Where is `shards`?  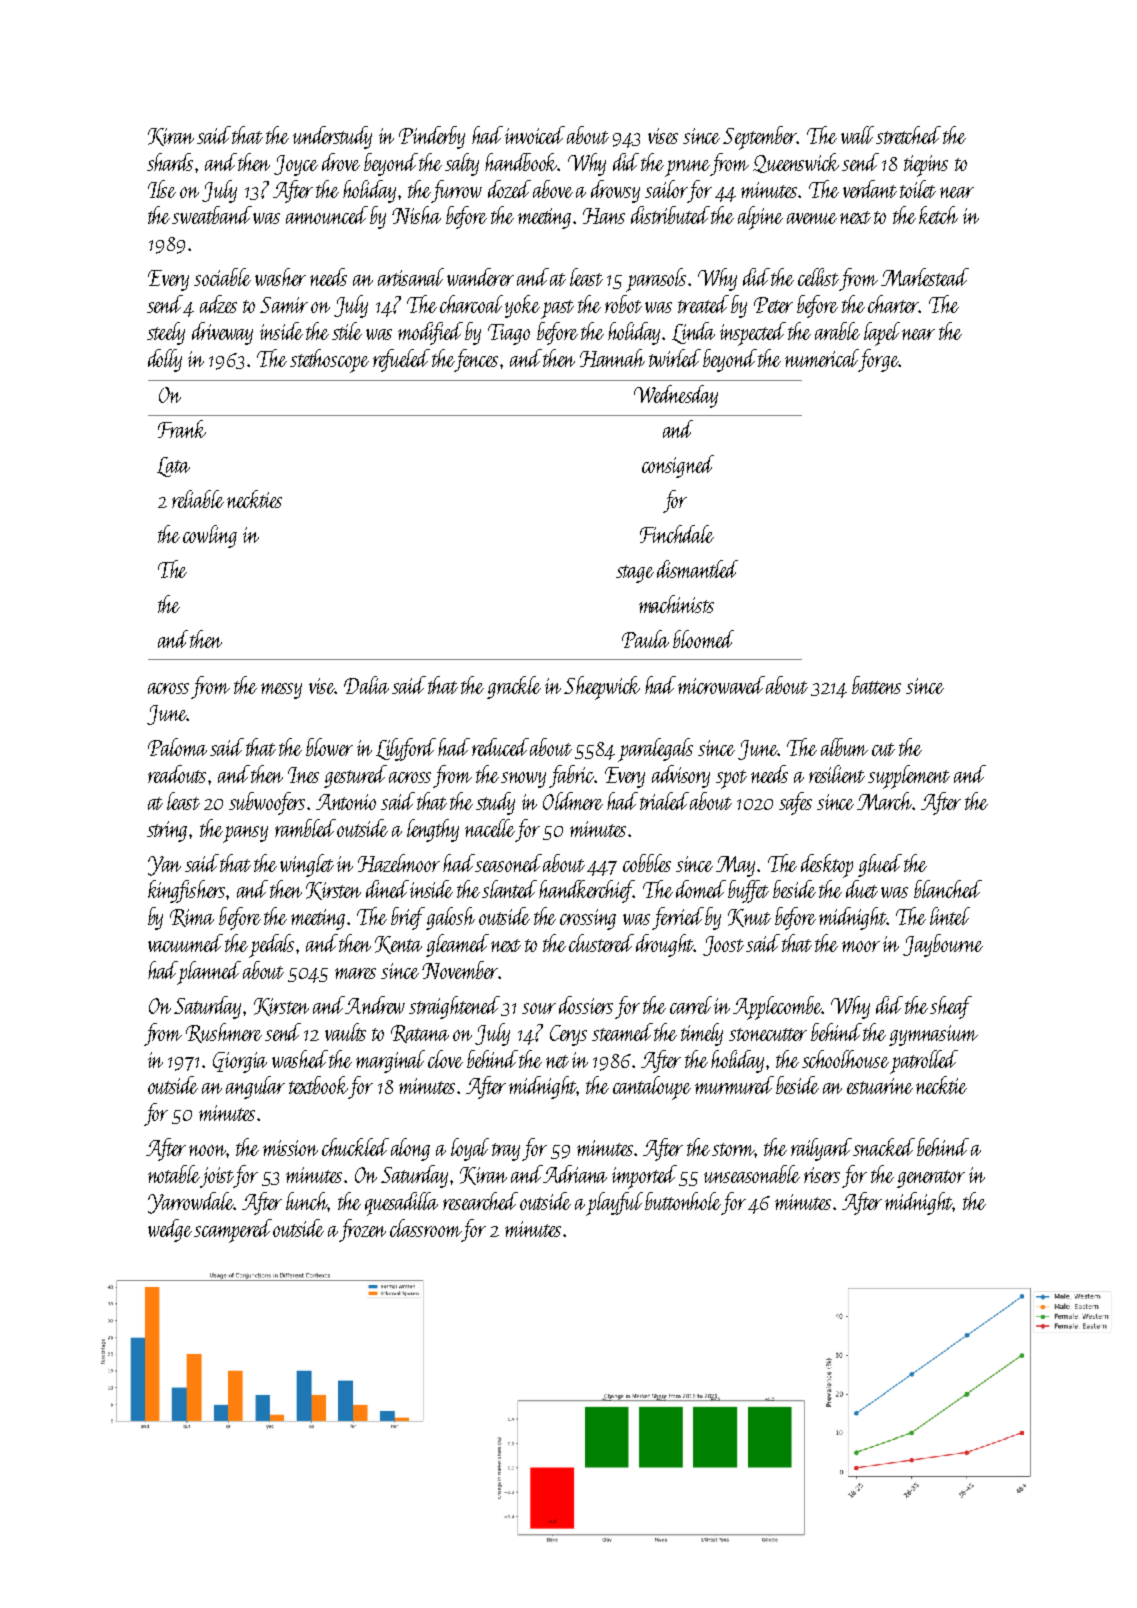 shards is located at coordinates (170, 162).
